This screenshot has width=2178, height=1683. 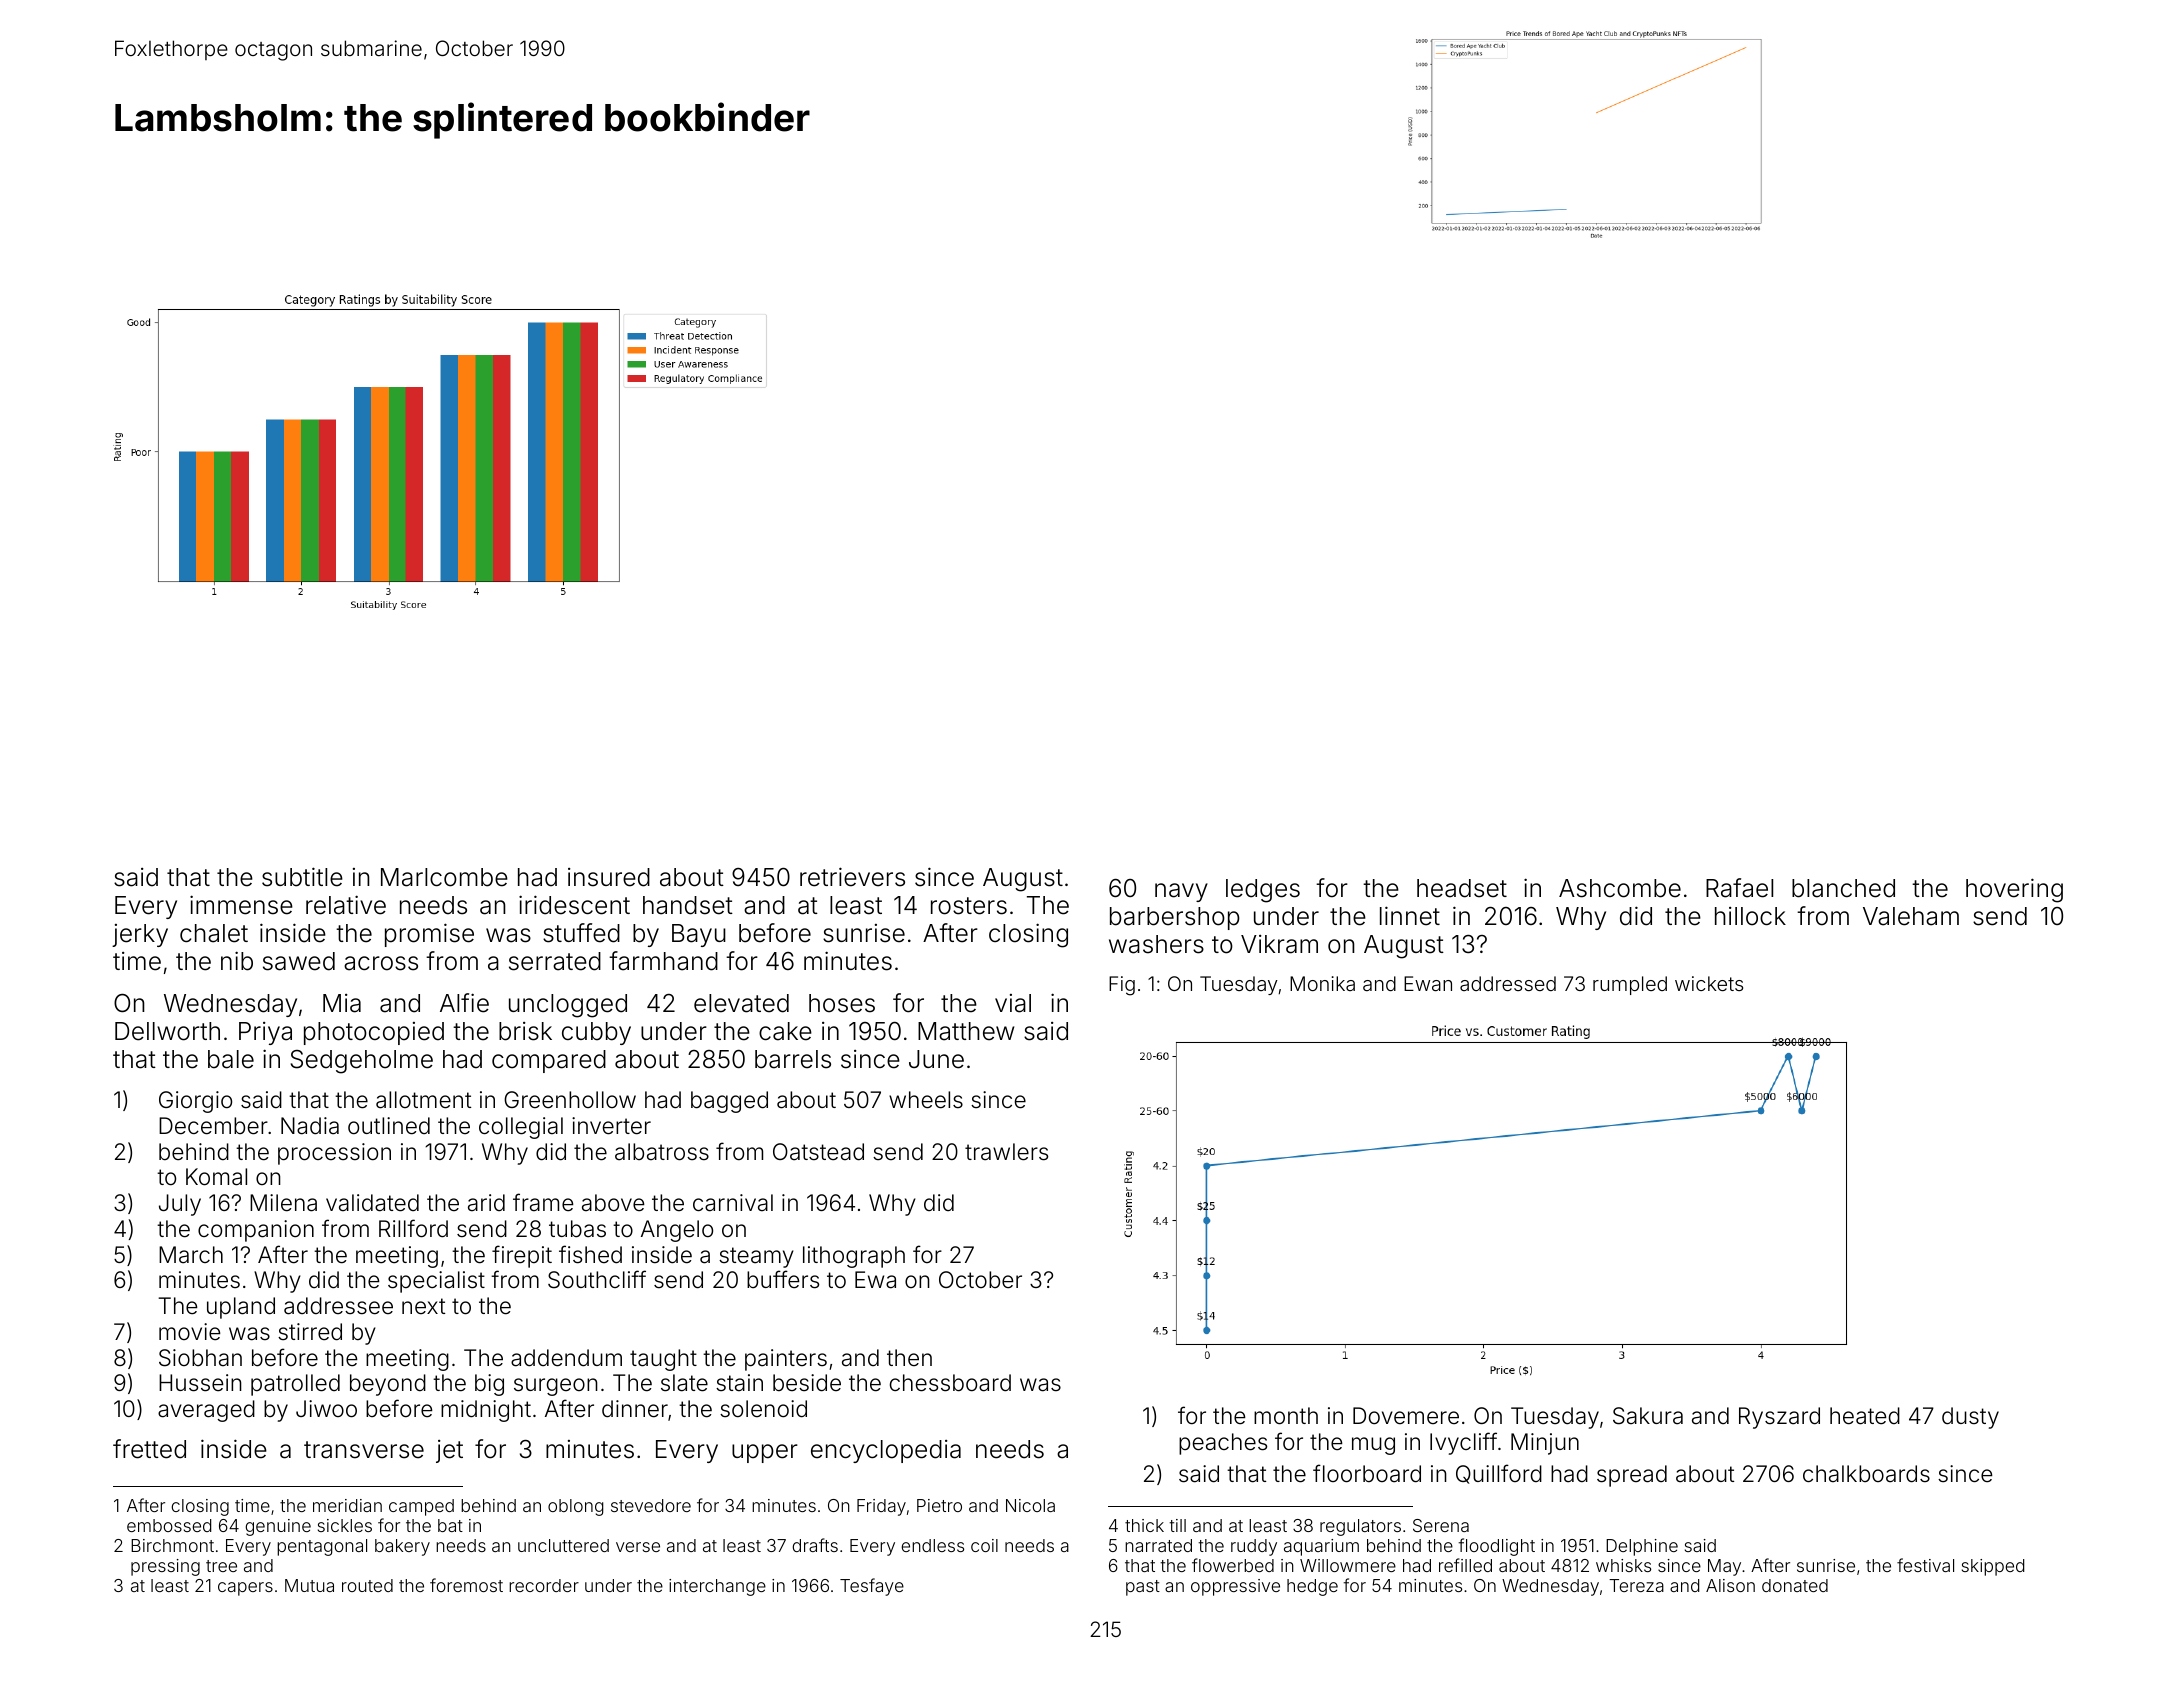 I want to click on Ashcombe, so click(x=1620, y=888).
